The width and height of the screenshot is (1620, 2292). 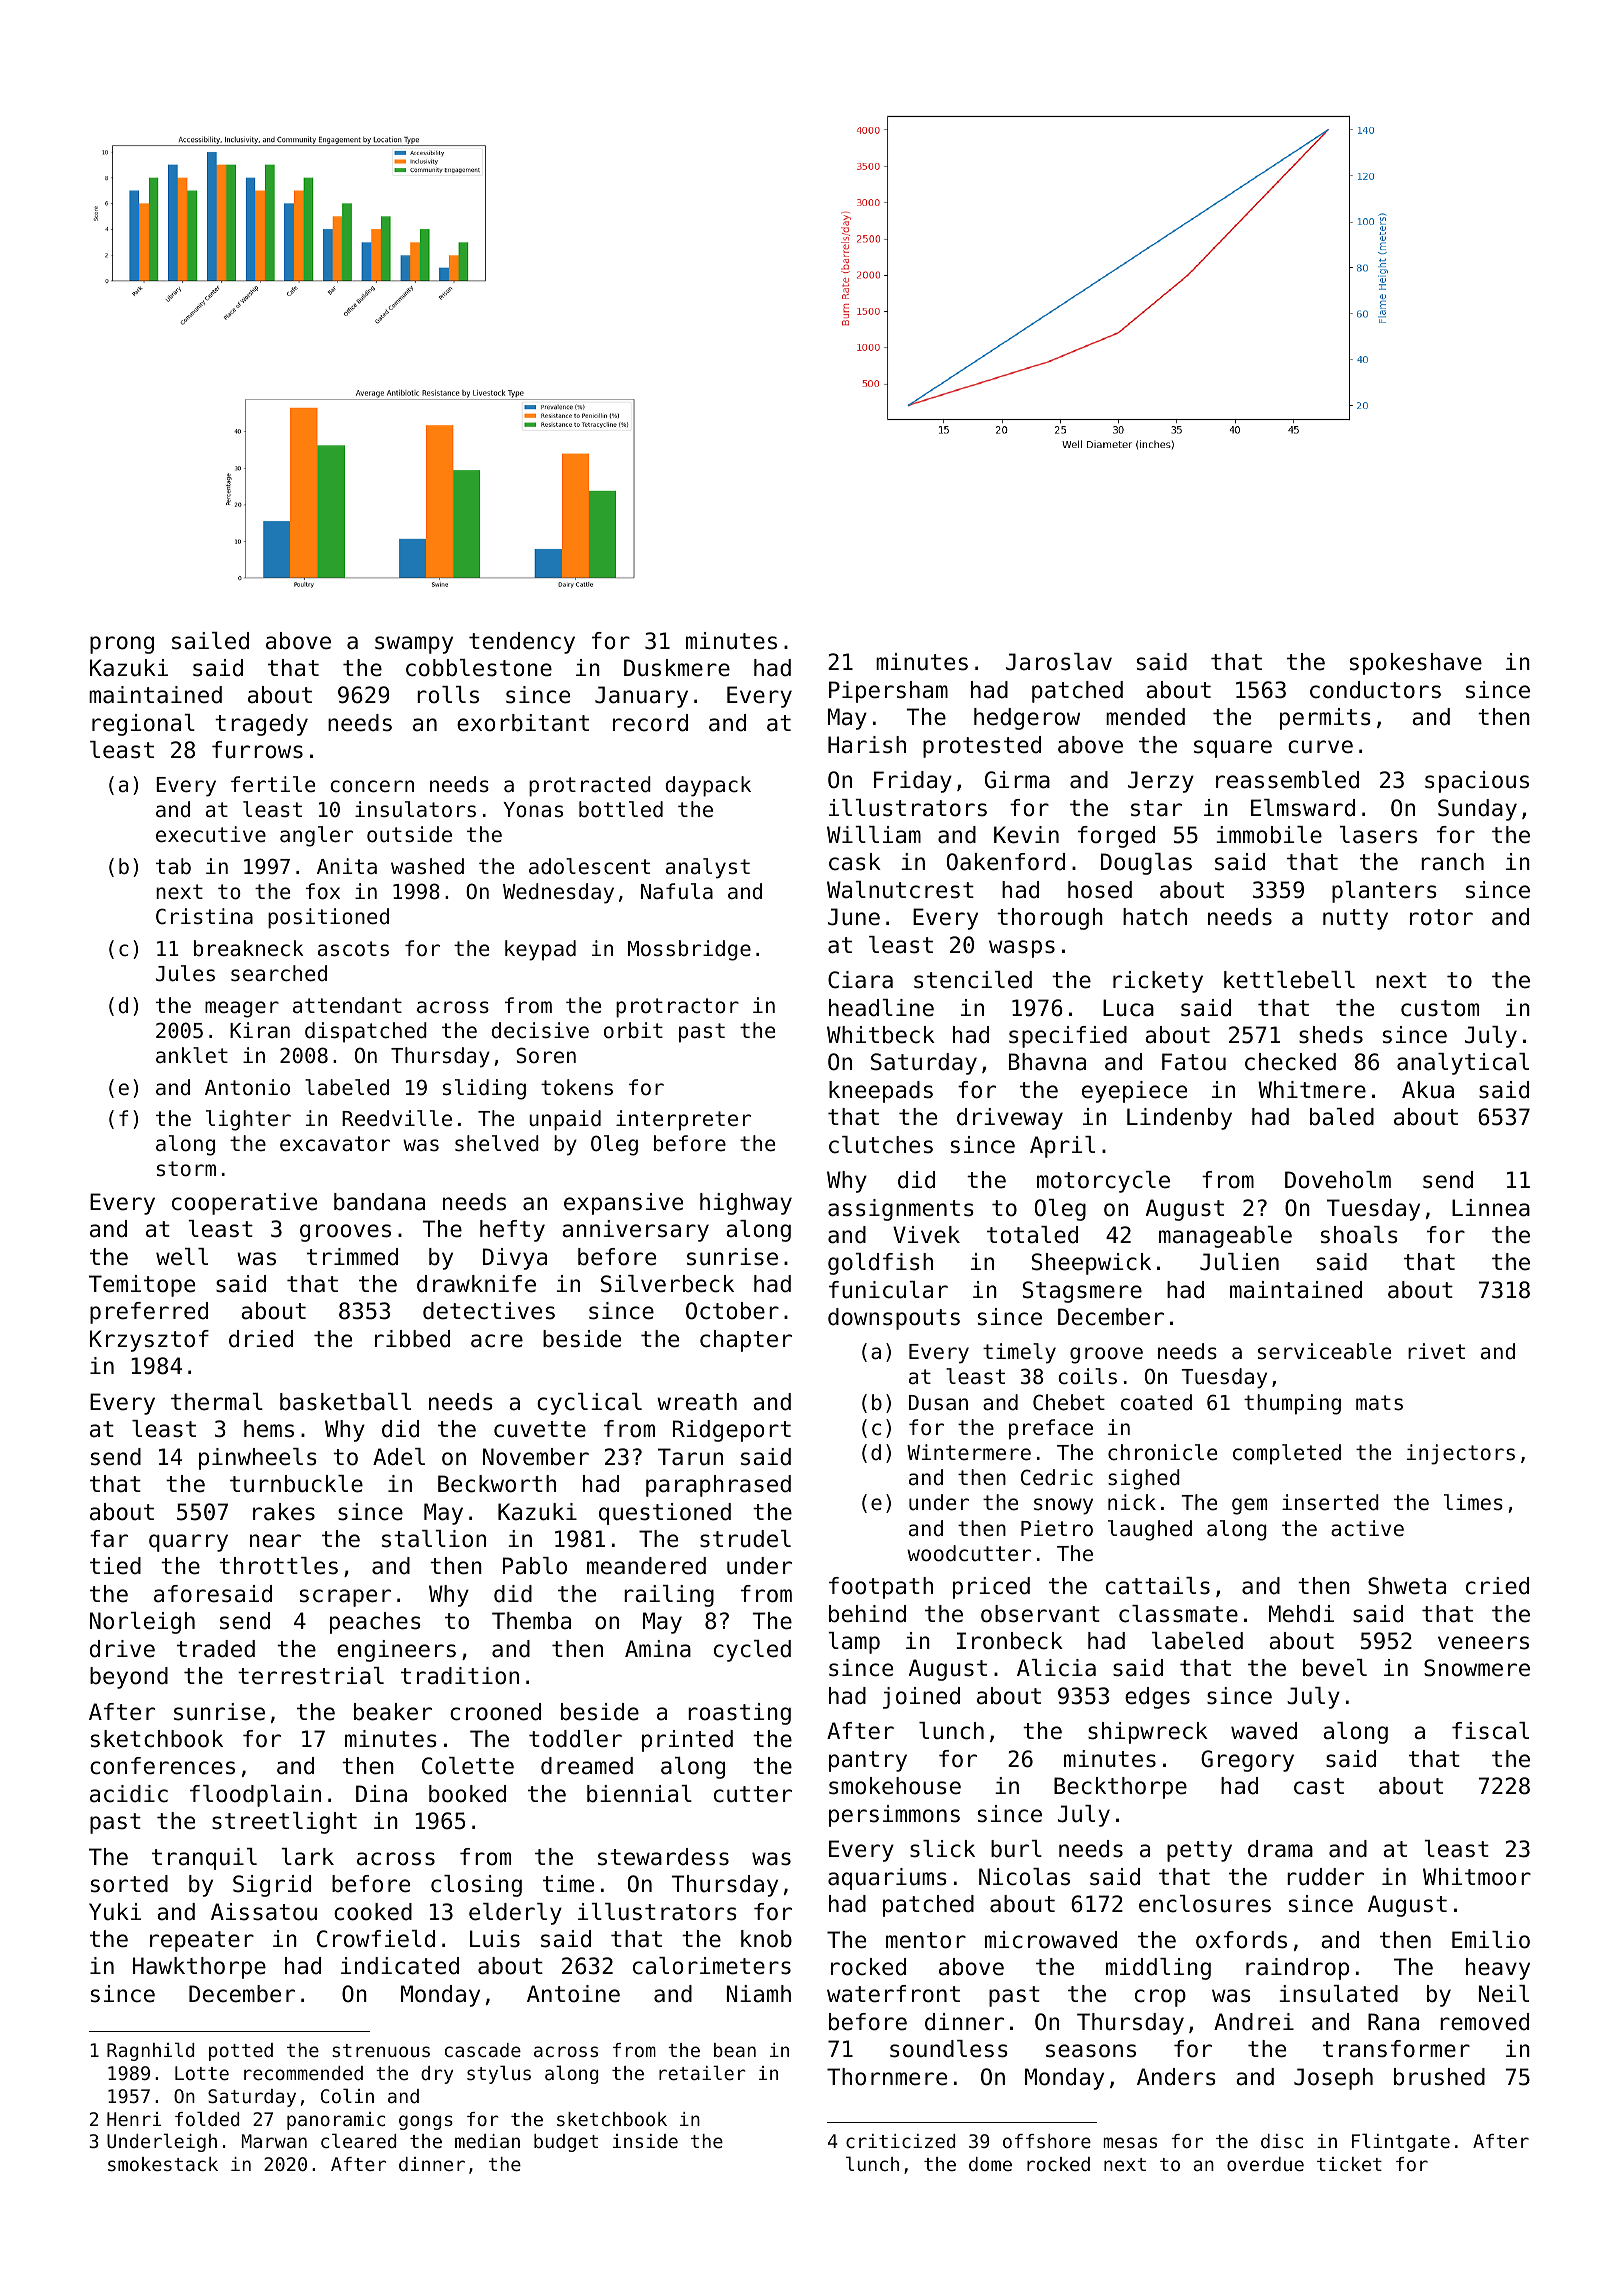 I want to click on assignments, so click(x=901, y=1210).
